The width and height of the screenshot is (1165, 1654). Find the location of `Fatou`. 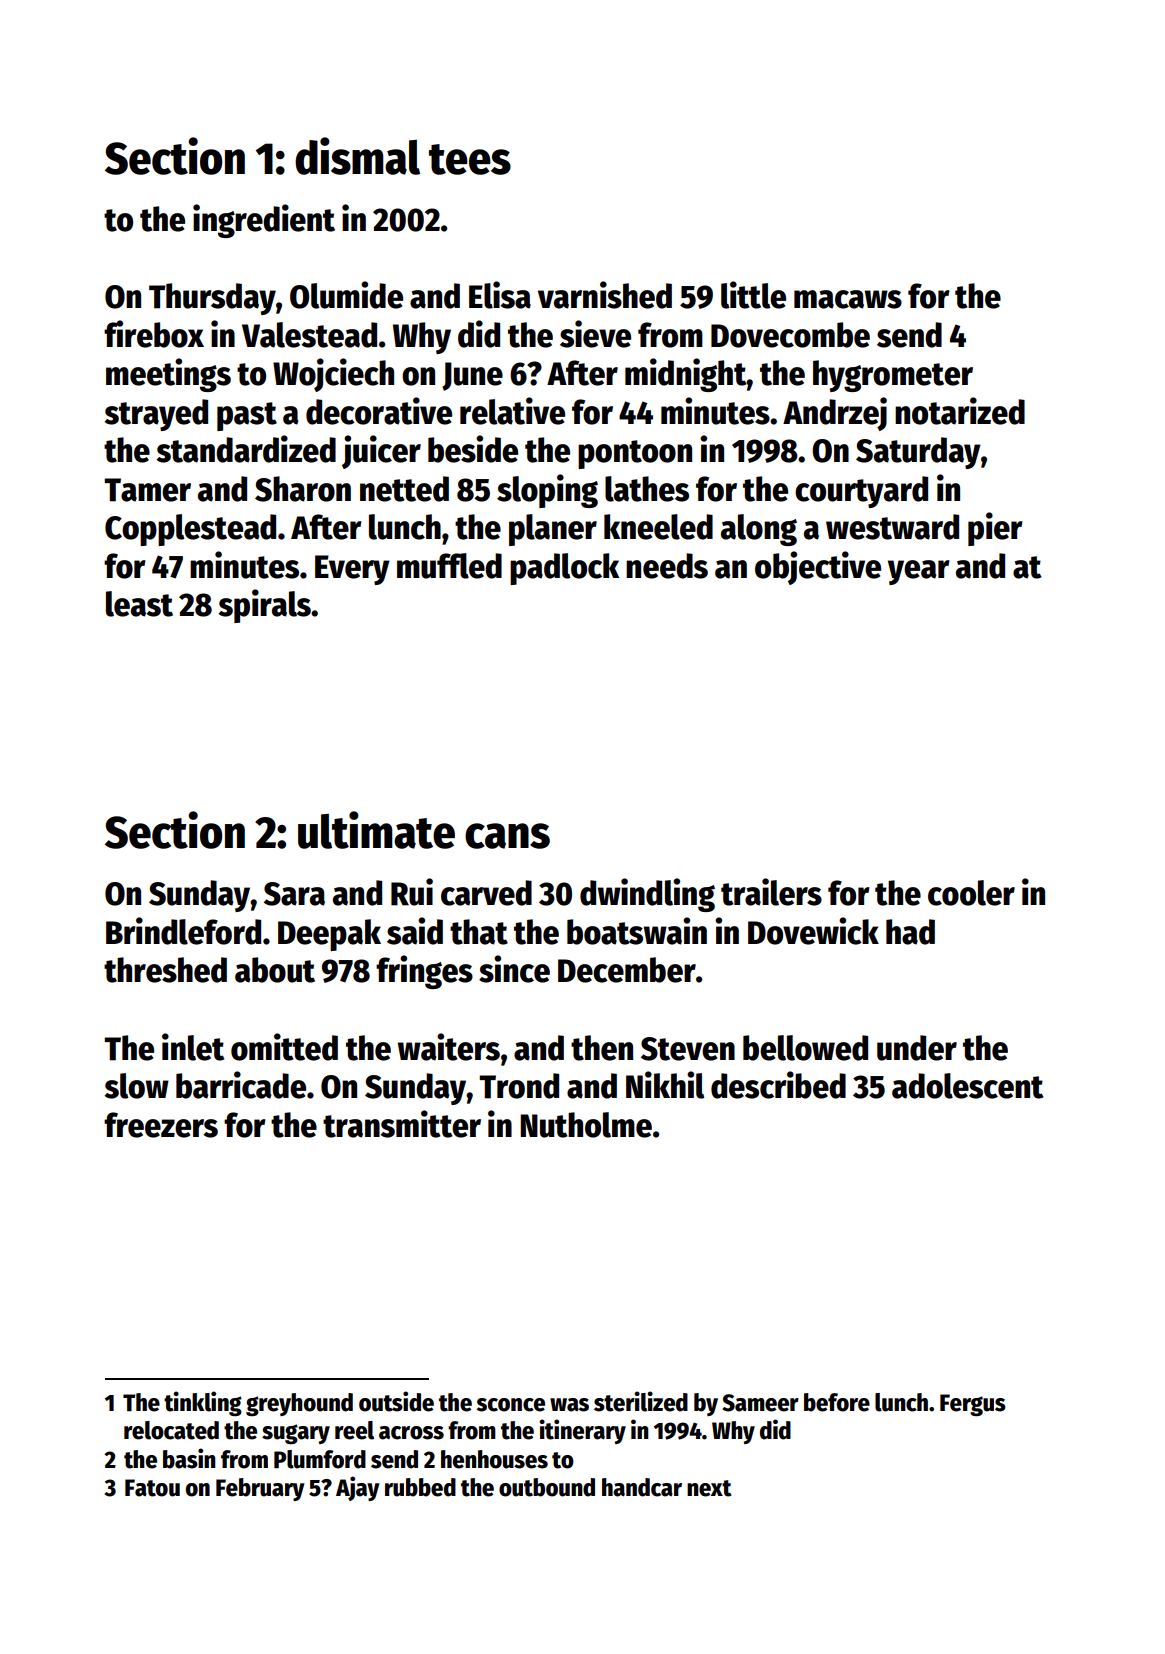

Fatou is located at coordinates (152, 1488).
